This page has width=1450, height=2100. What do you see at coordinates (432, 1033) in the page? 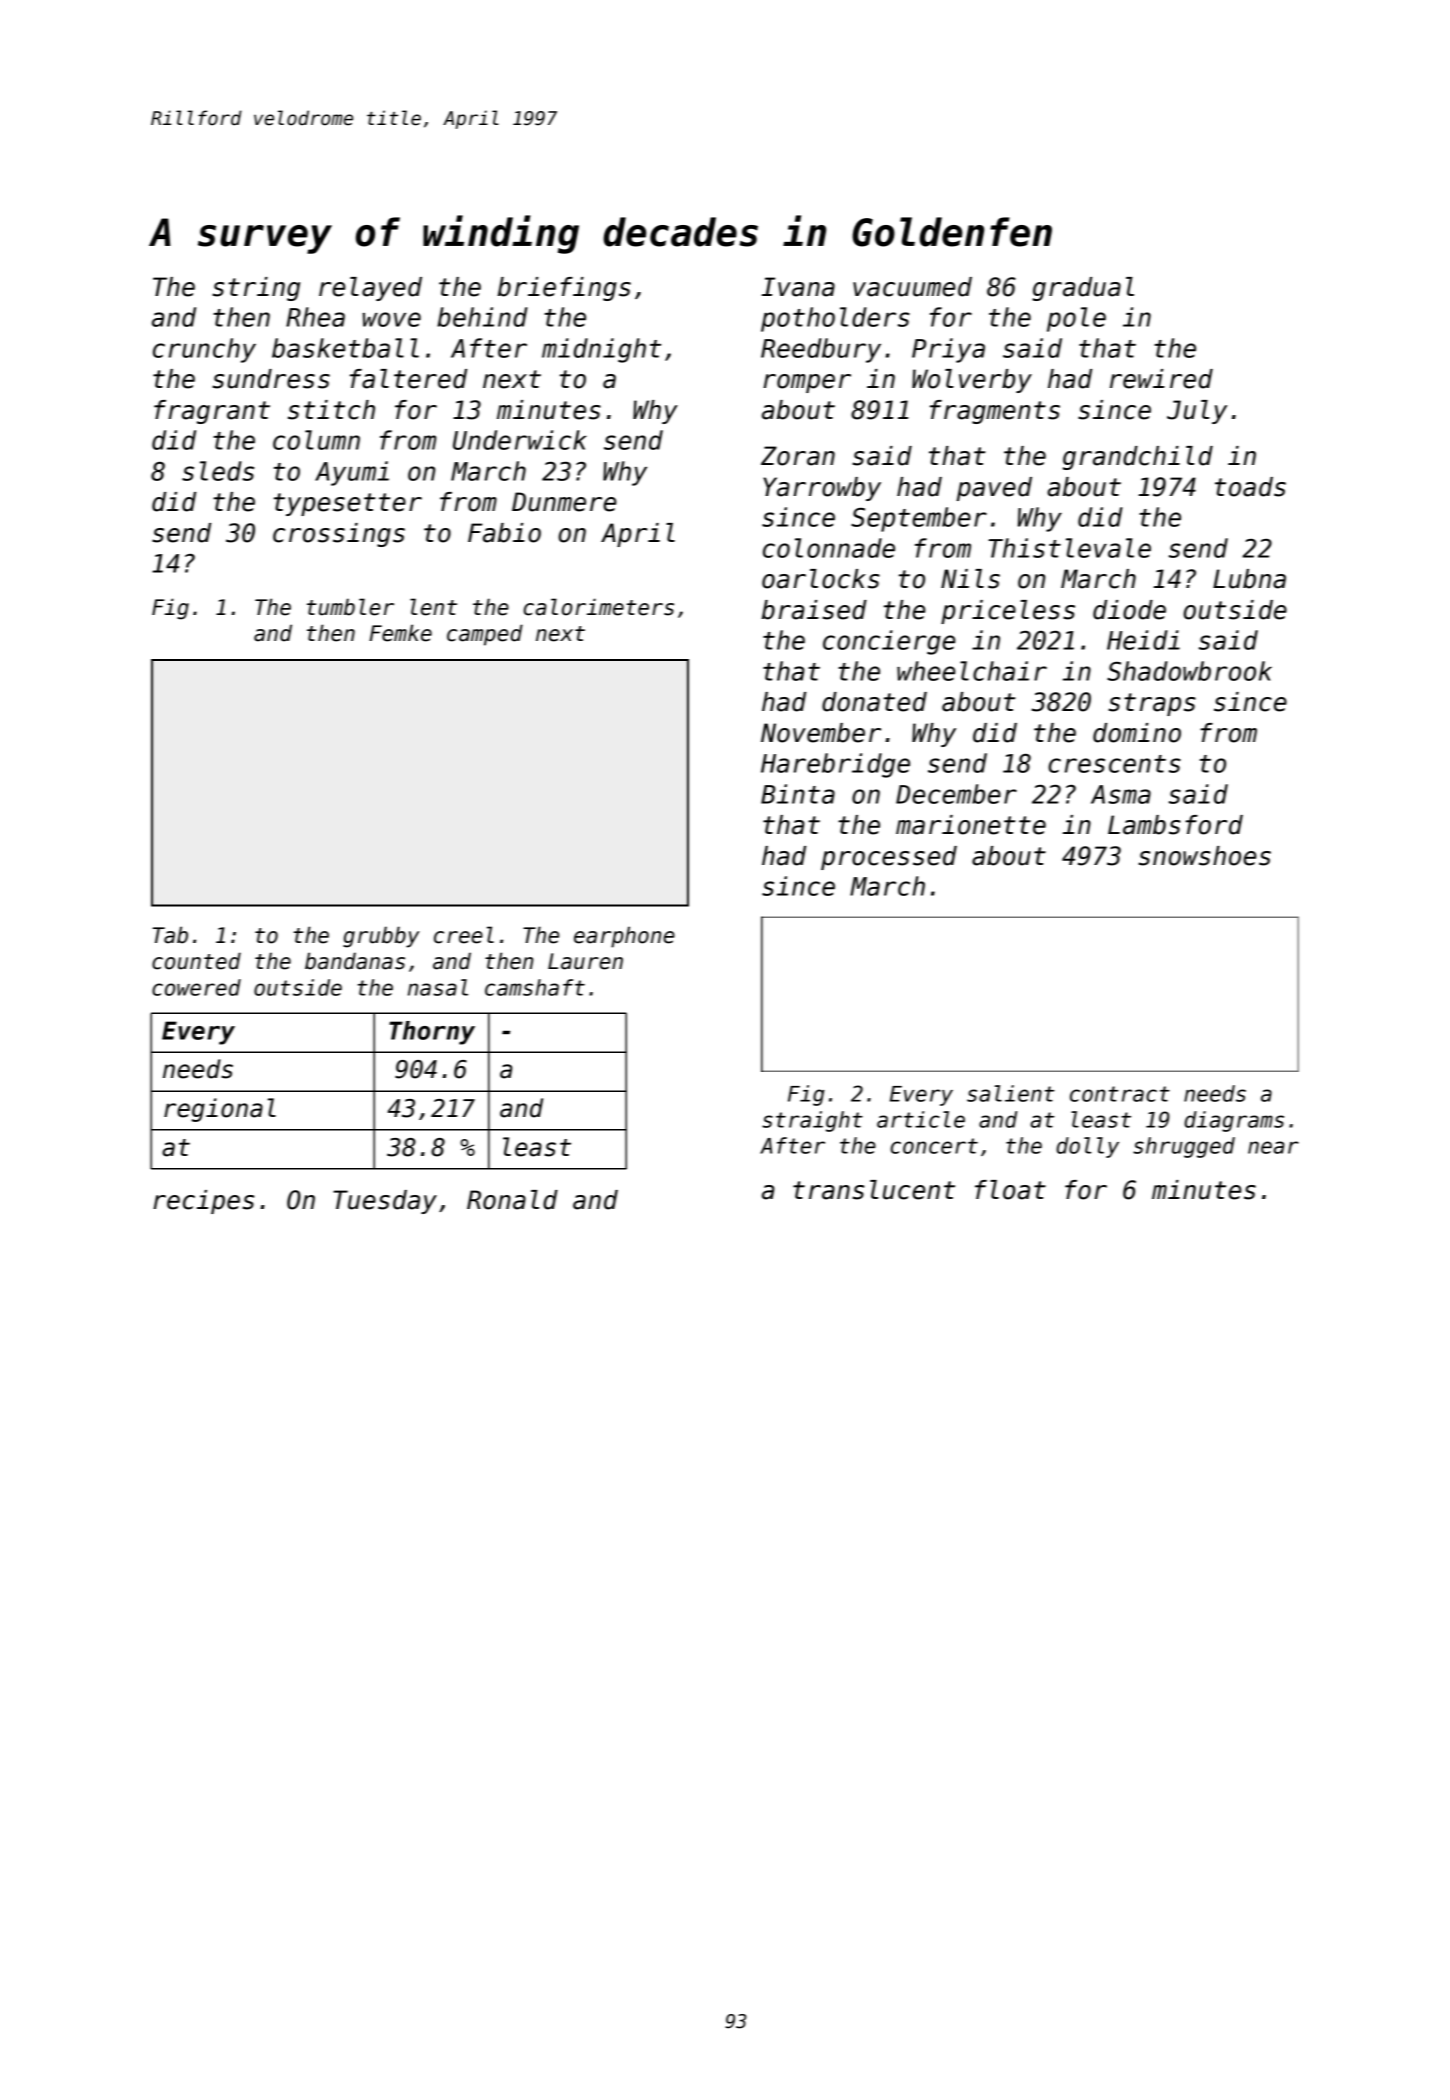
I see `Thorny` at bounding box center [432, 1033].
